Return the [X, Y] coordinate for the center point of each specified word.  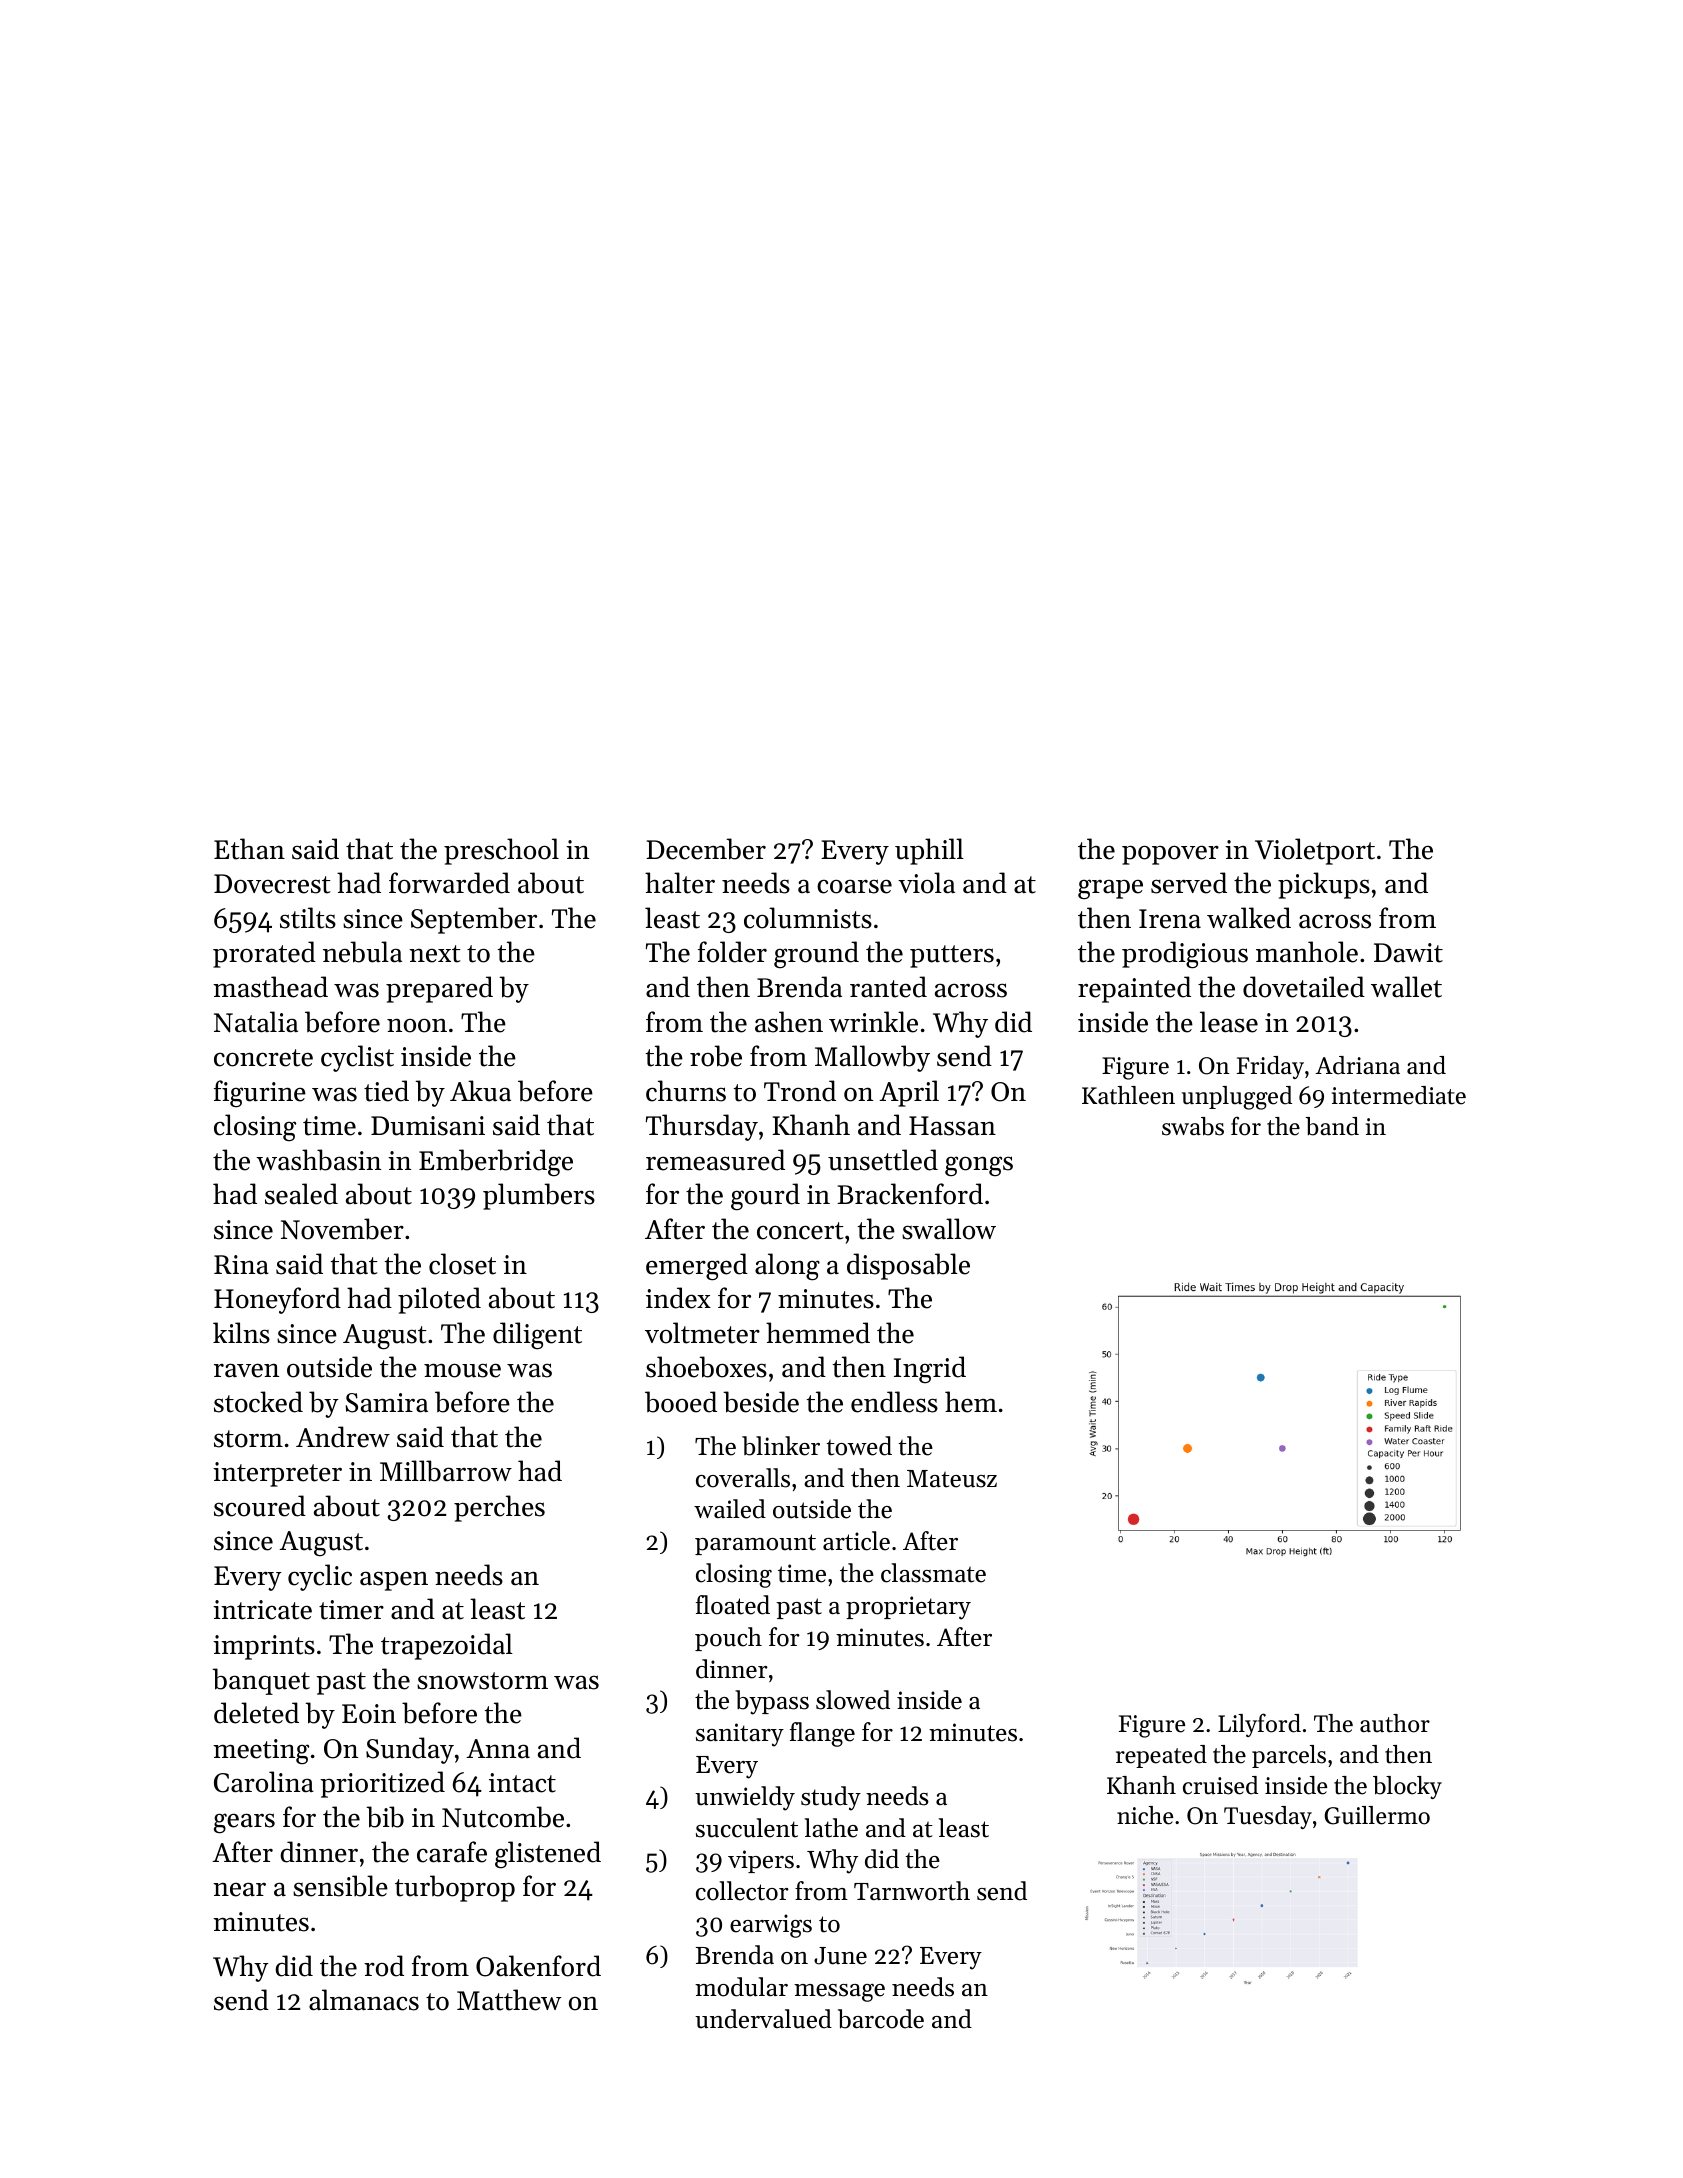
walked [1249, 918]
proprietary [908, 1608]
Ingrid [930, 1369]
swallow [949, 1229]
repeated [1161, 1756]
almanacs [364, 2000]
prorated [264, 954]
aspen [394, 1581]
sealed [301, 1194]
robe [716, 1056]
